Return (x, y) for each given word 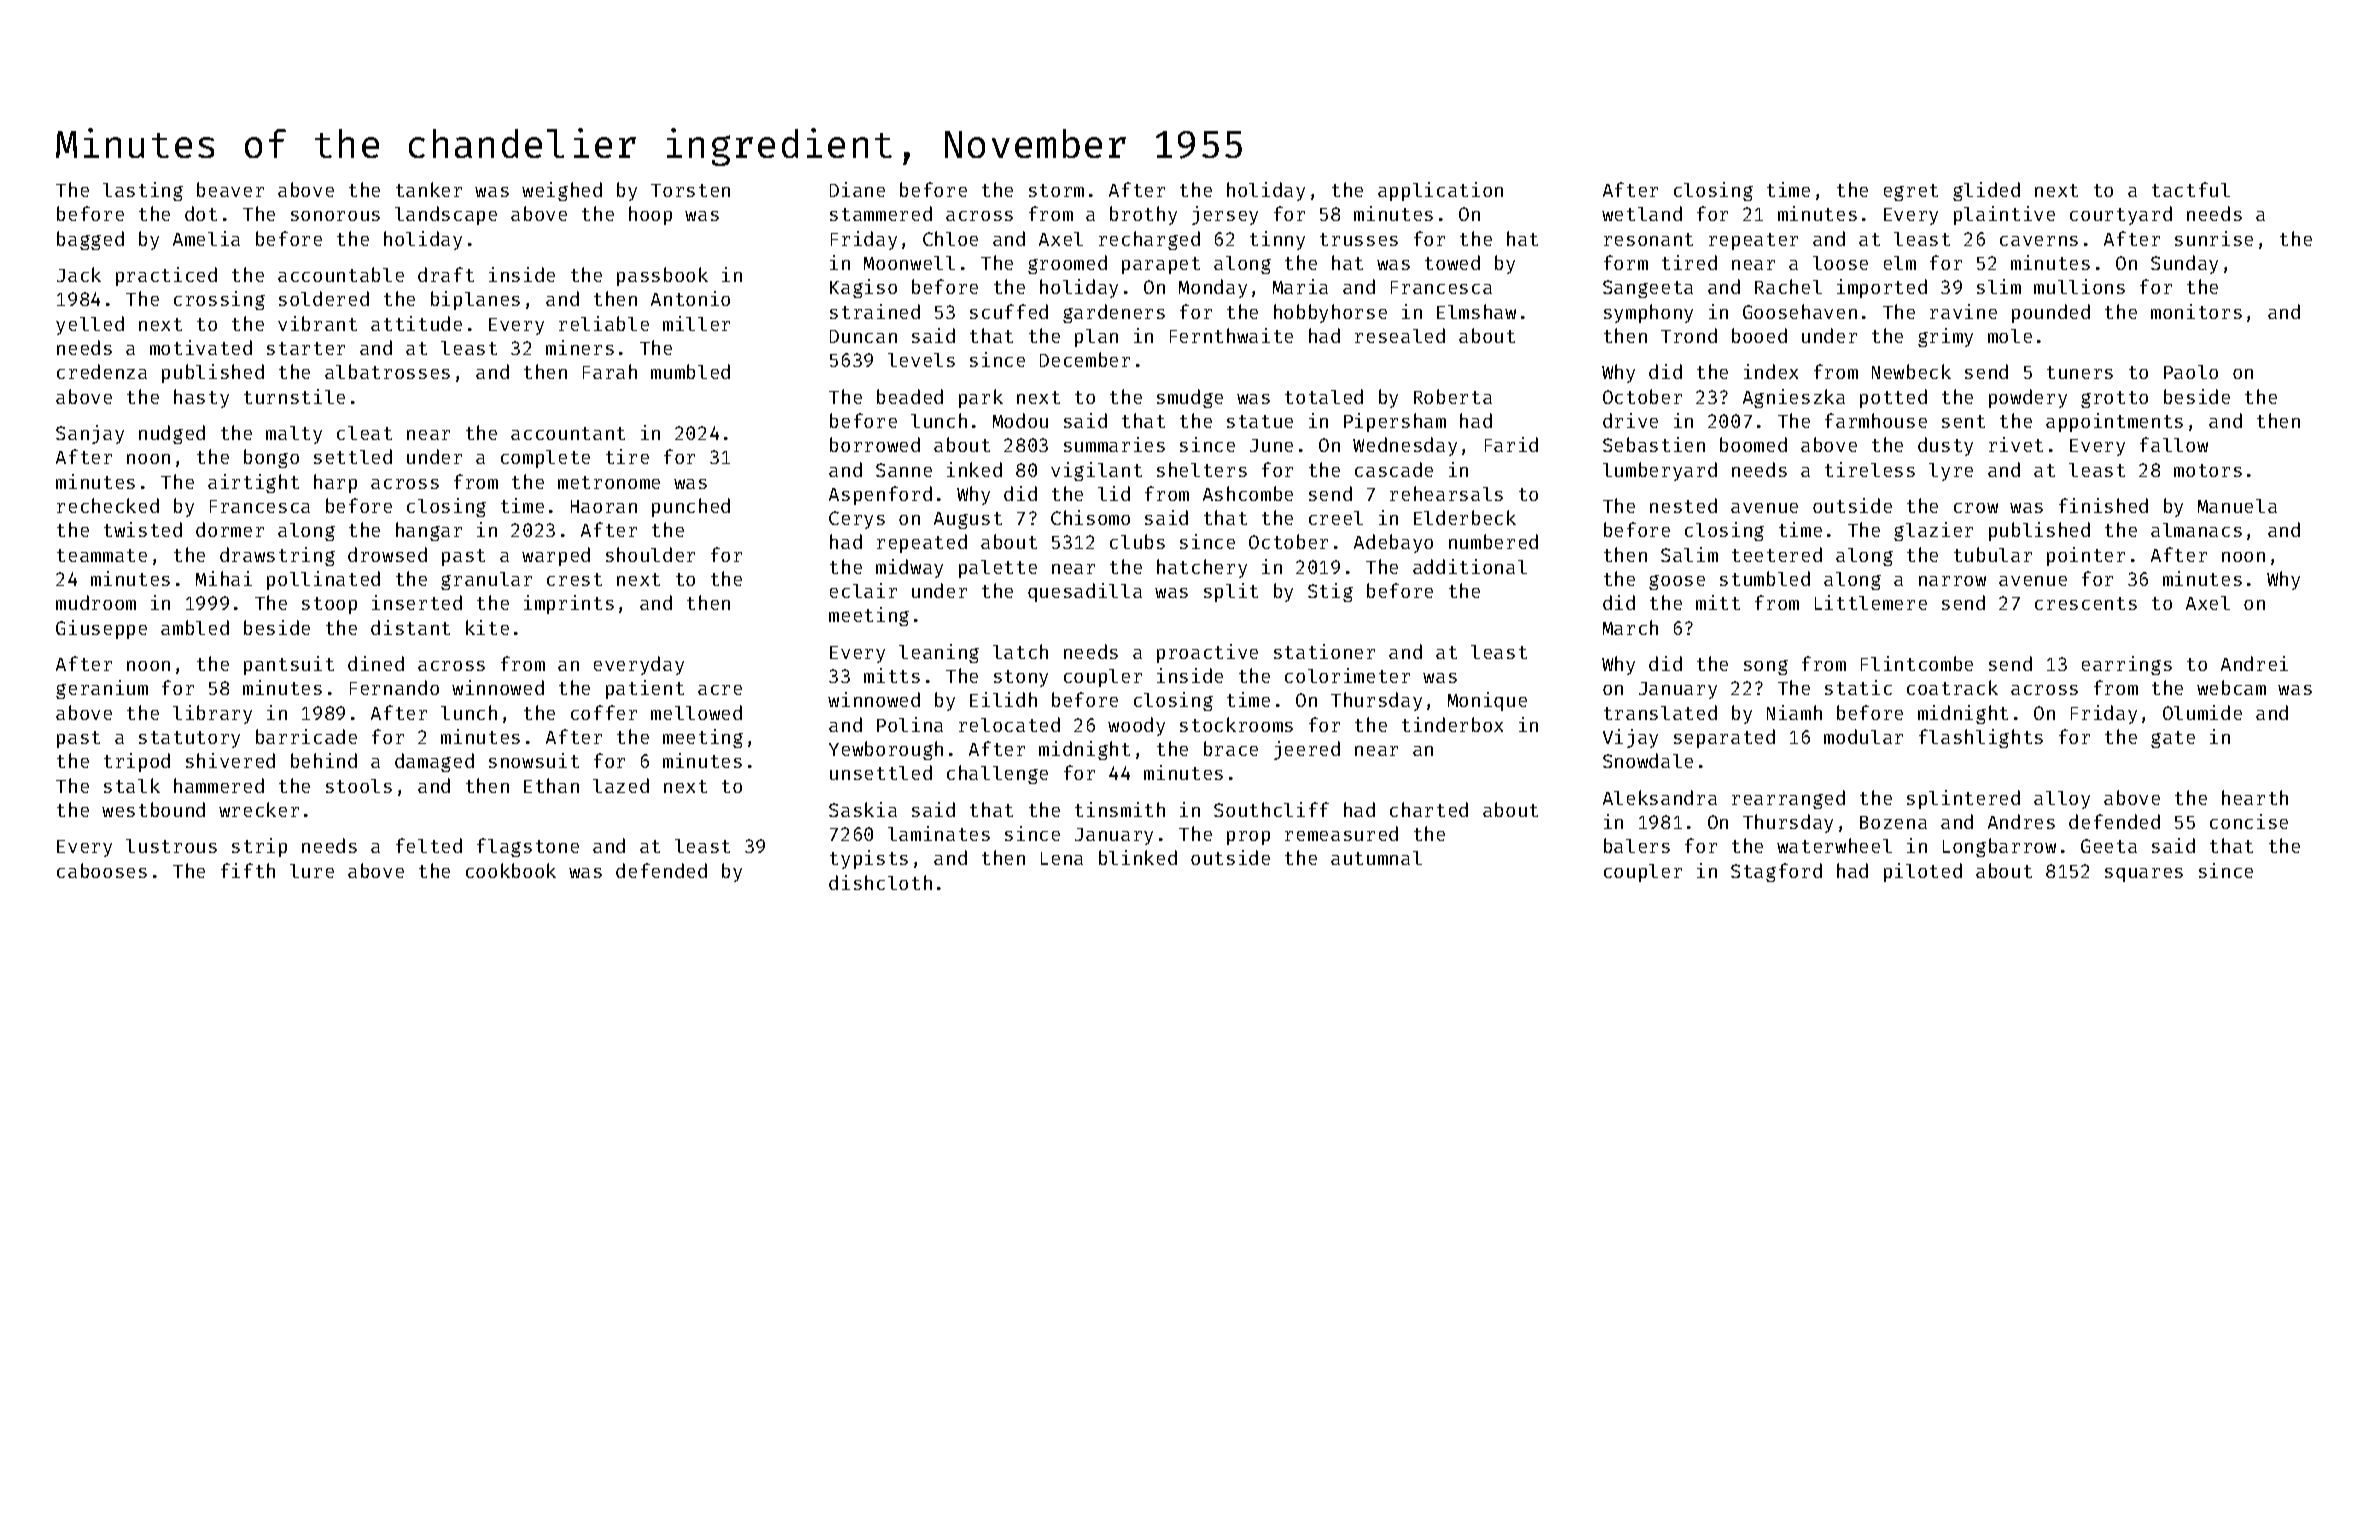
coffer (604, 712)
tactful (2191, 189)
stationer (1324, 651)
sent (1963, 421)
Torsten (690, 190)
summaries (1114, 444)
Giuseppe (101, 629)
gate (2173, 739)
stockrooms (1236, 724)
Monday (1213, 288)
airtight (253, 483)
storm (1056, 190)
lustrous (171, 846)
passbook (662, 276)
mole (2010, 336)
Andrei (2254, 663)
